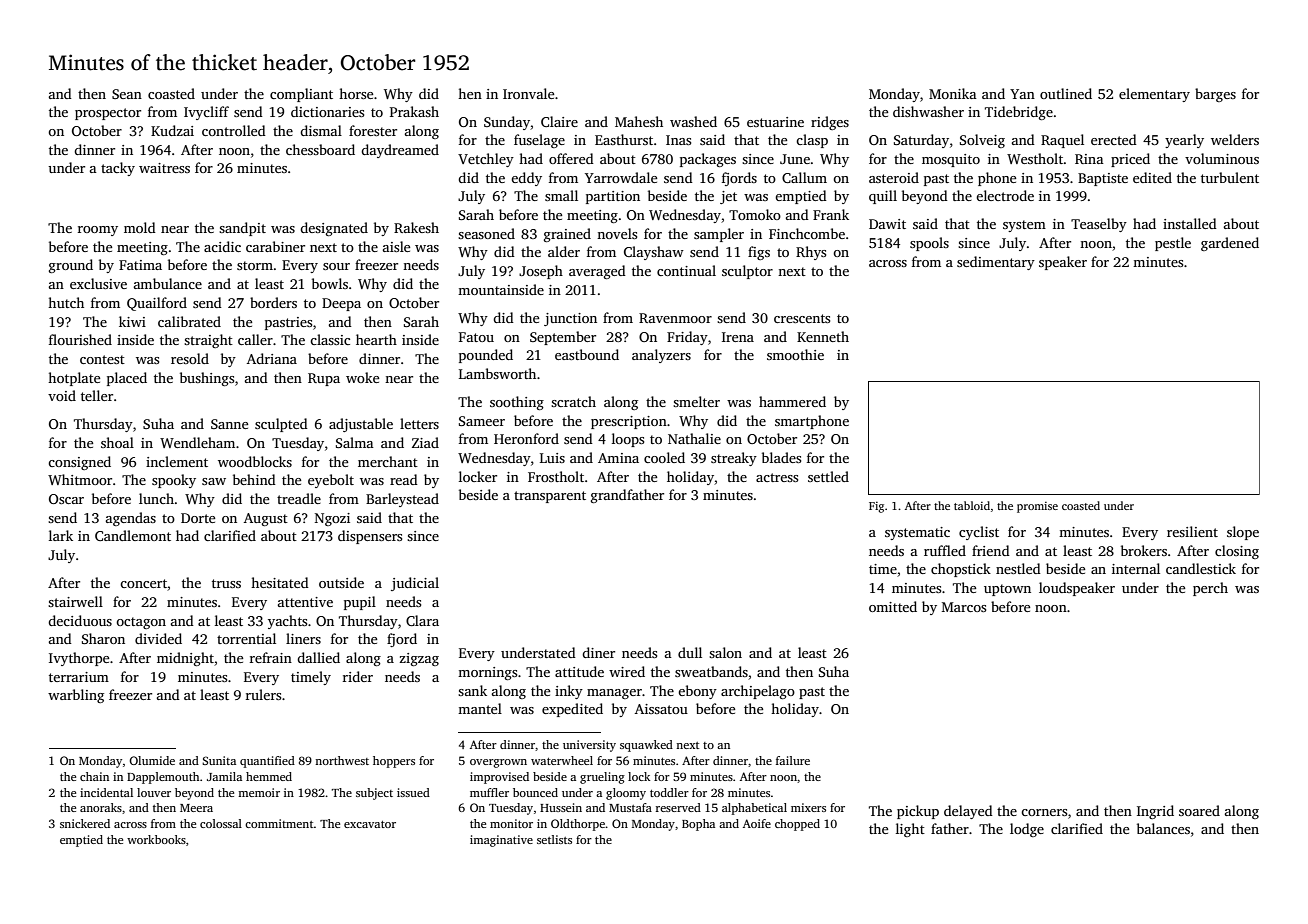  I want to click on roomy, so click(98, 231).
